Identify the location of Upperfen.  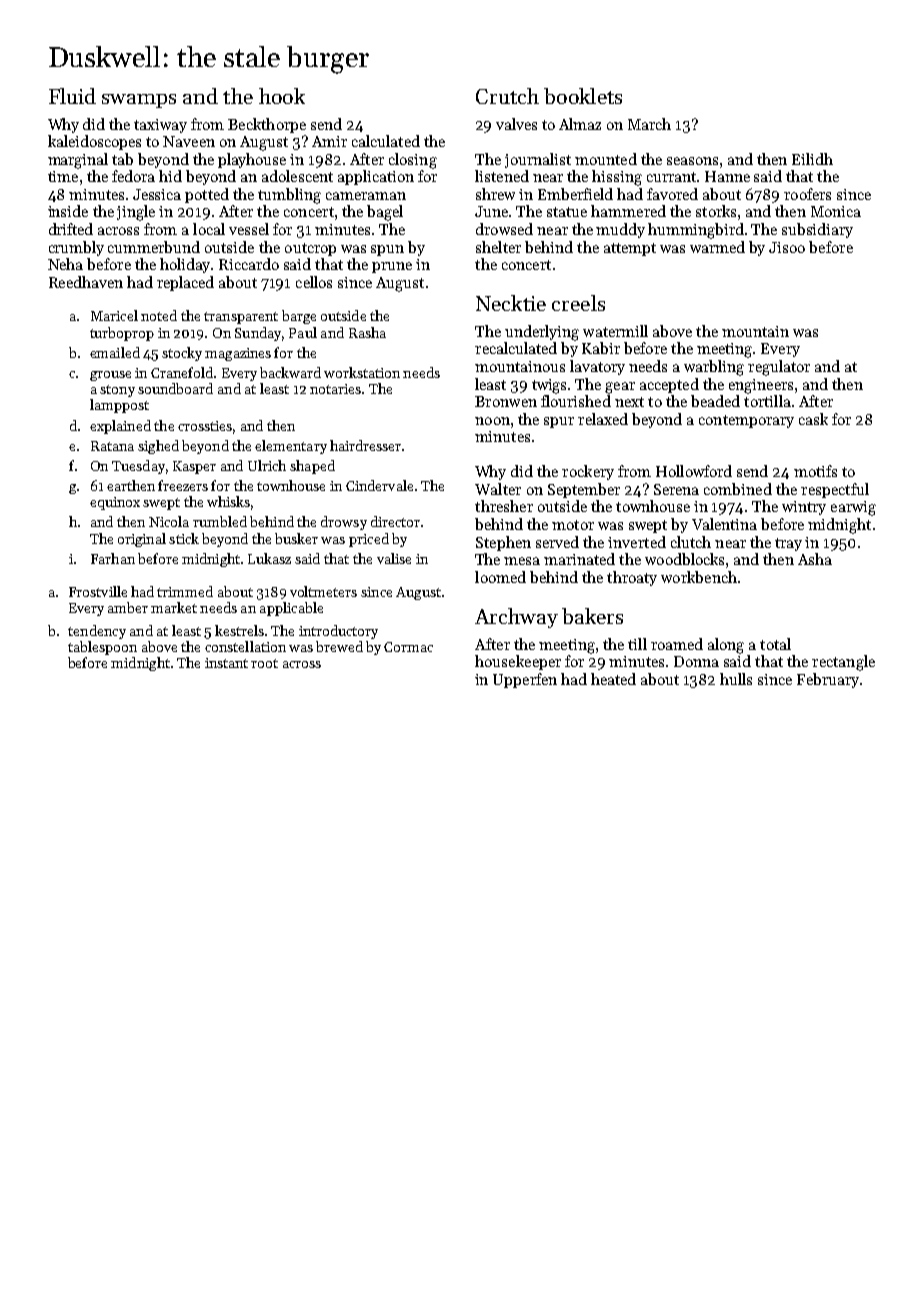
(525, 680).
